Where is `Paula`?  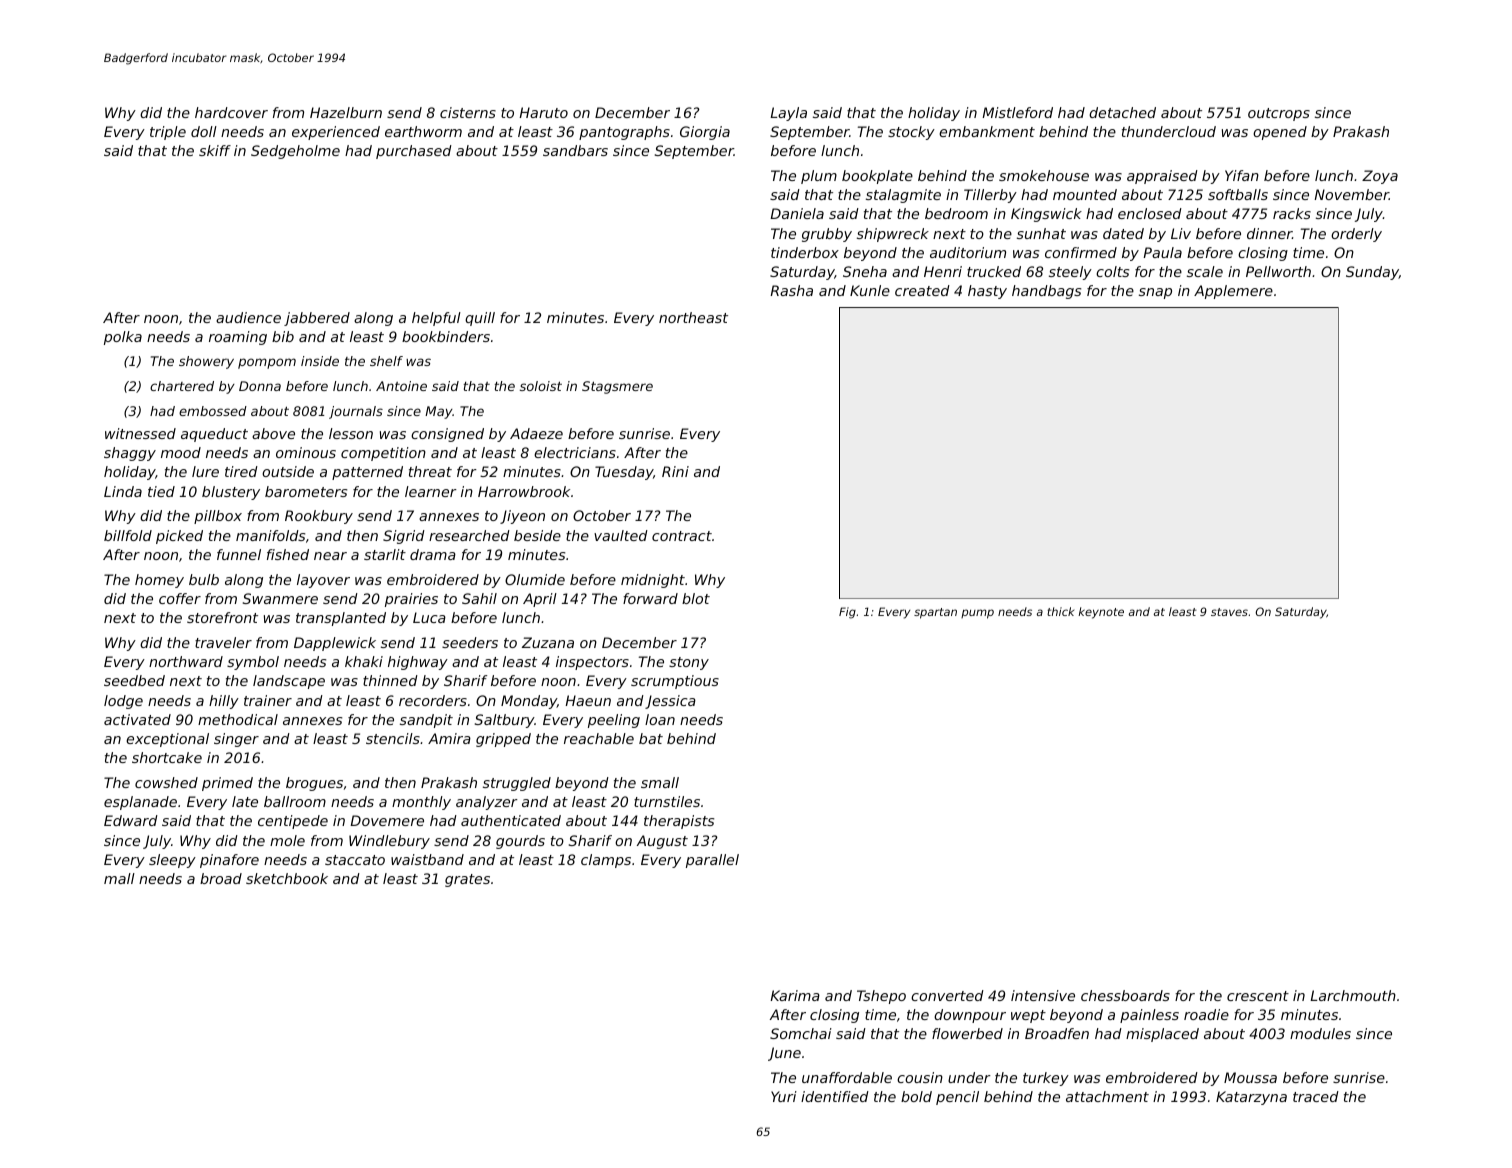 Paula is located at coordinates (1162, 252).
